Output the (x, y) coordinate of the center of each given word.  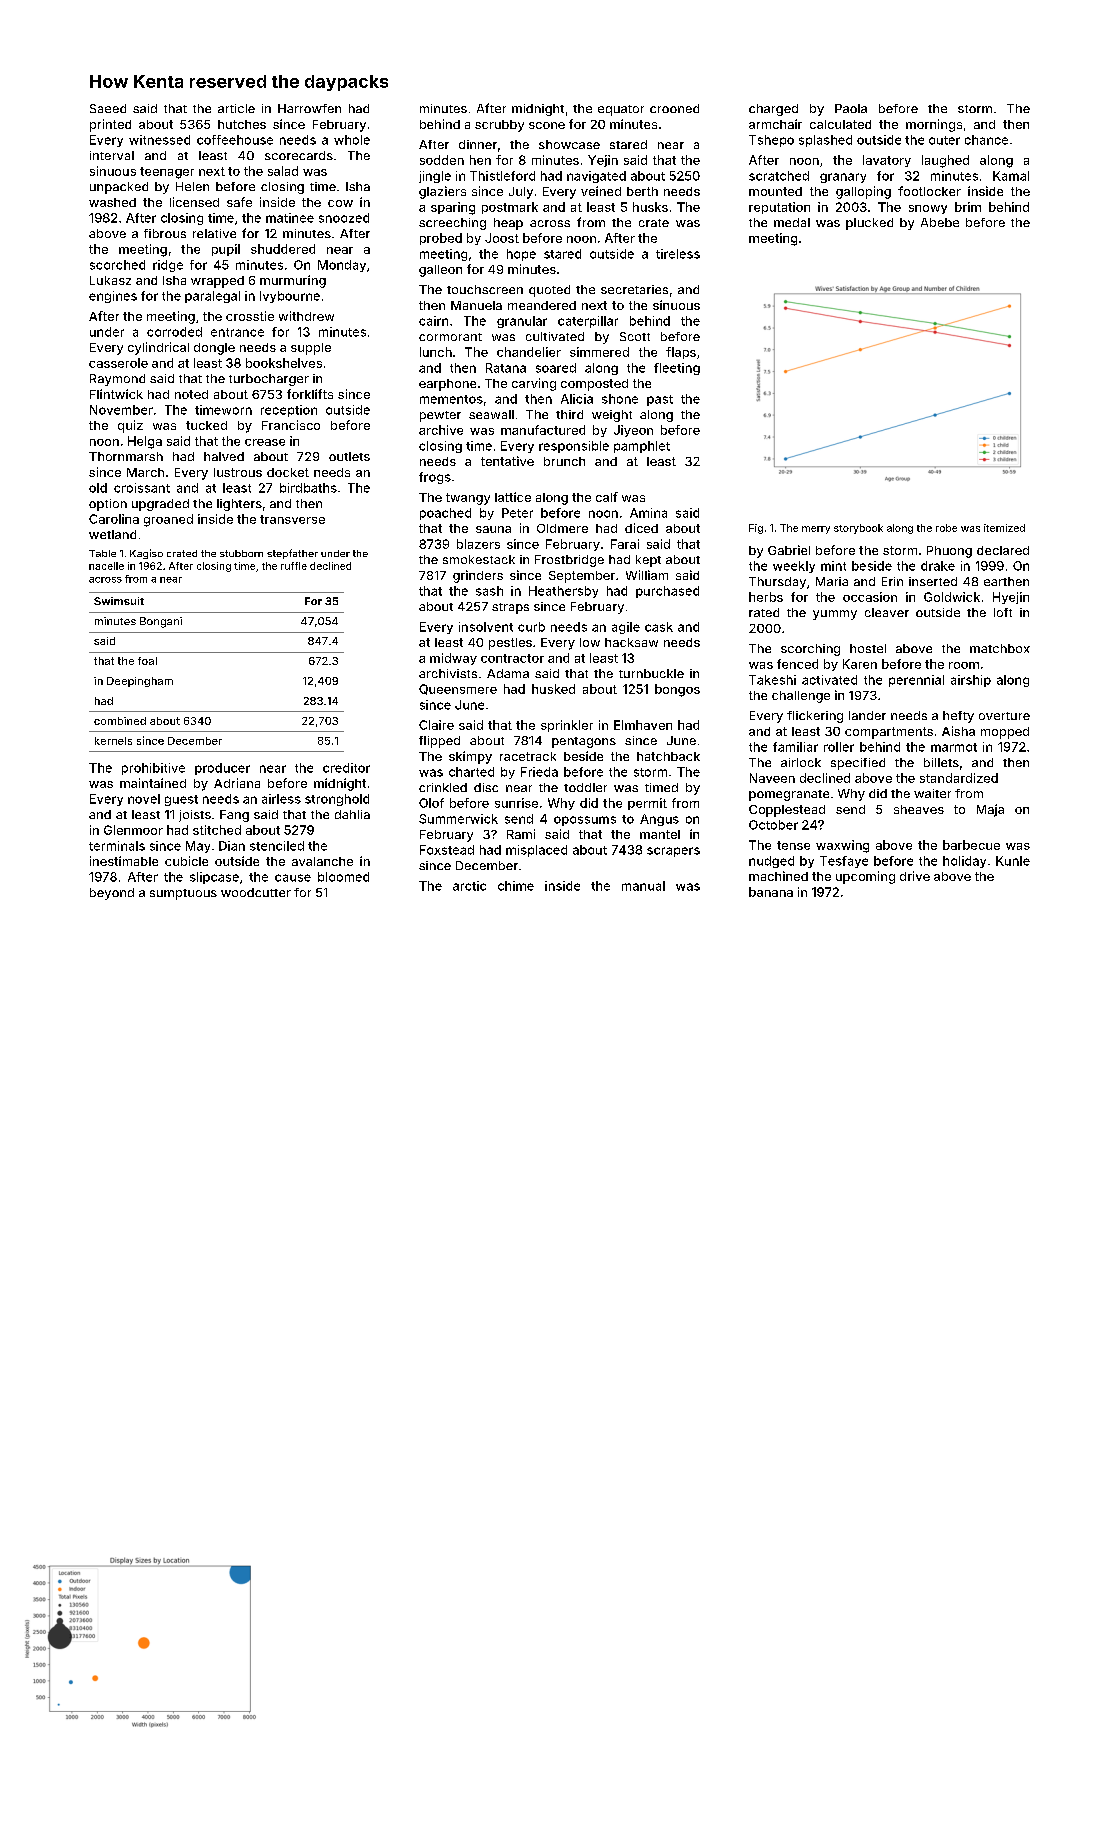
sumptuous (183, 894)
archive (441, 430)
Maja (990, 810)
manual (643, 886)
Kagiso (146, 554)
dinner (478, 144)
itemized (1004, 528)
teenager (167, 173)
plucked (869, 224)
